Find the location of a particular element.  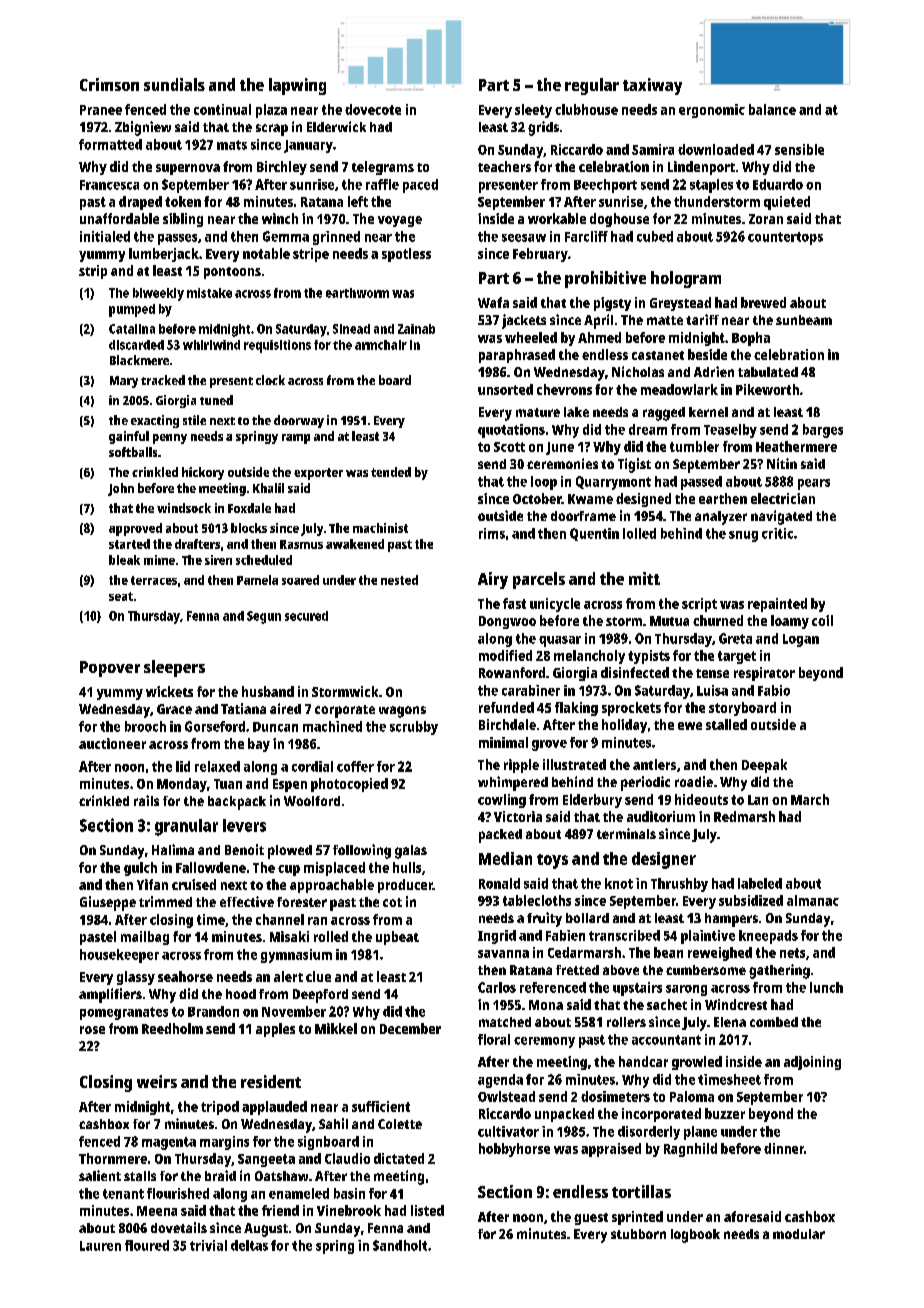

modular is located at coordinates (799, 1234).
